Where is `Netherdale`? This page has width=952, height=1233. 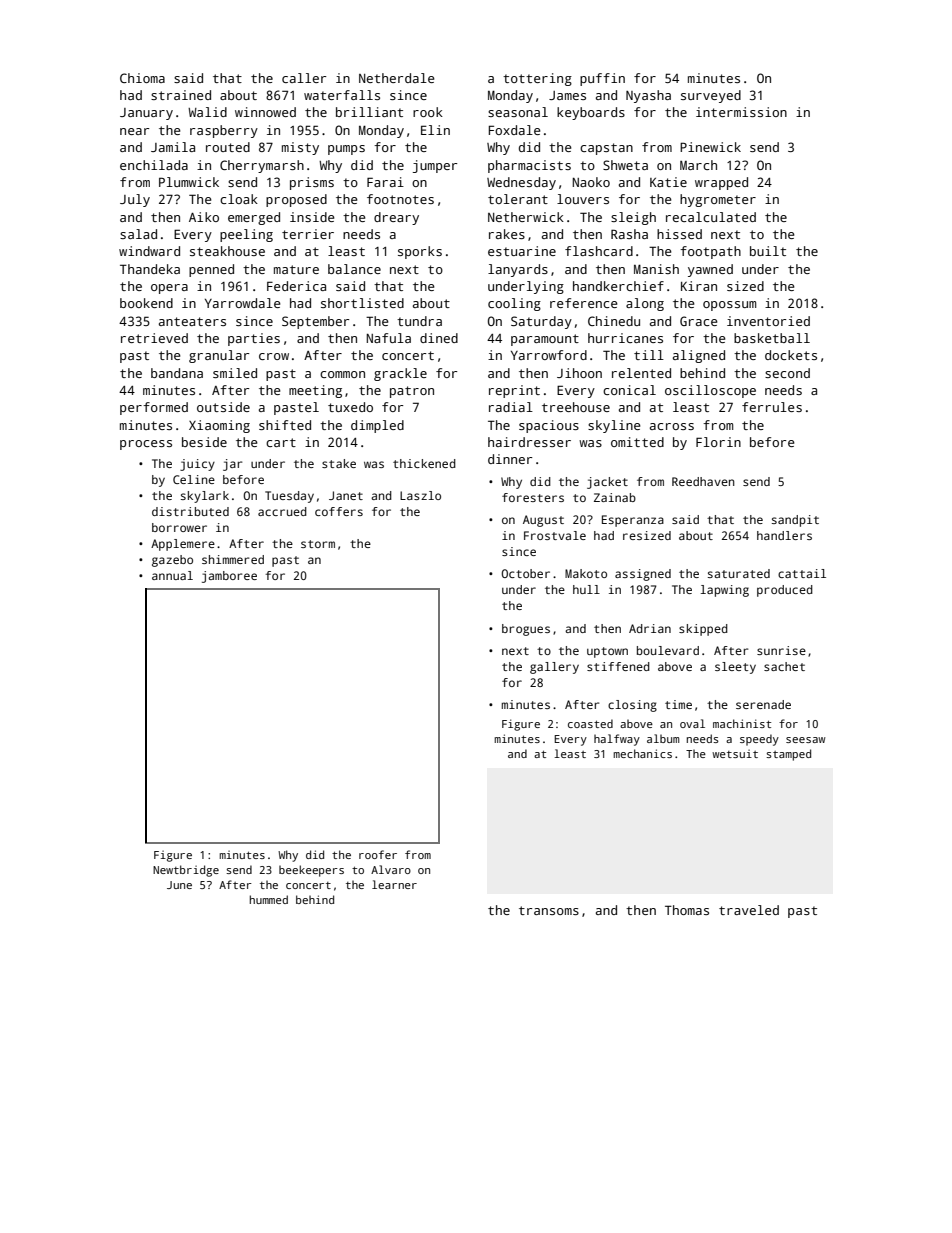
Netherdale is located at coordinates (397, 78).
